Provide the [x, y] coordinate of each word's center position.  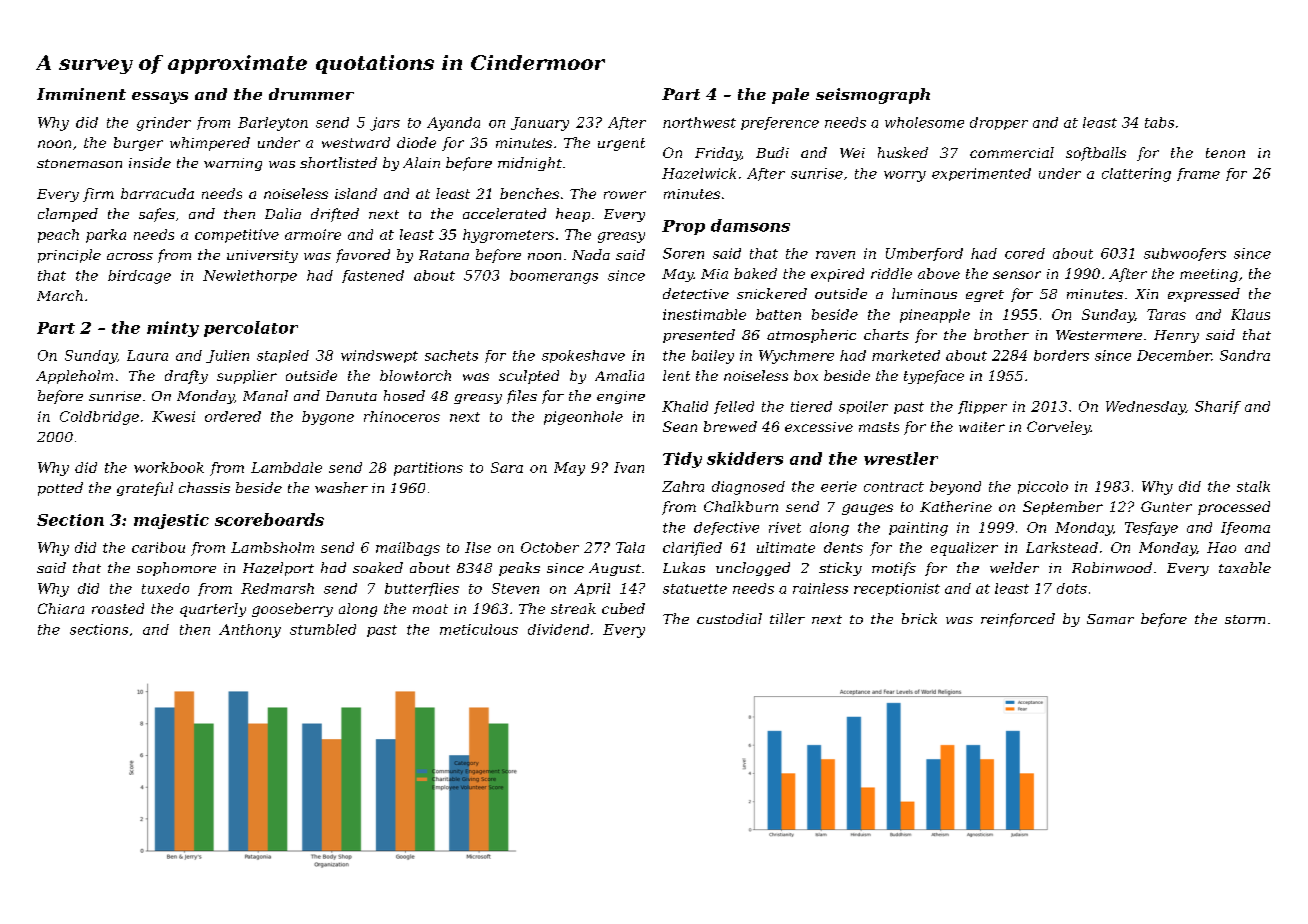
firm [98, 195]
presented [699, 336]
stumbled [323, 629]
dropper [999, 123]
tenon [1225, 153]
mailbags [408, 549]
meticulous [479, 629]
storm [1245, 619]
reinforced [1018, 620]
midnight [530, 164]
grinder [164, 124]
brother [1001, 334]
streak [573, 608]
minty [173, 329]
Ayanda [453, 124]
